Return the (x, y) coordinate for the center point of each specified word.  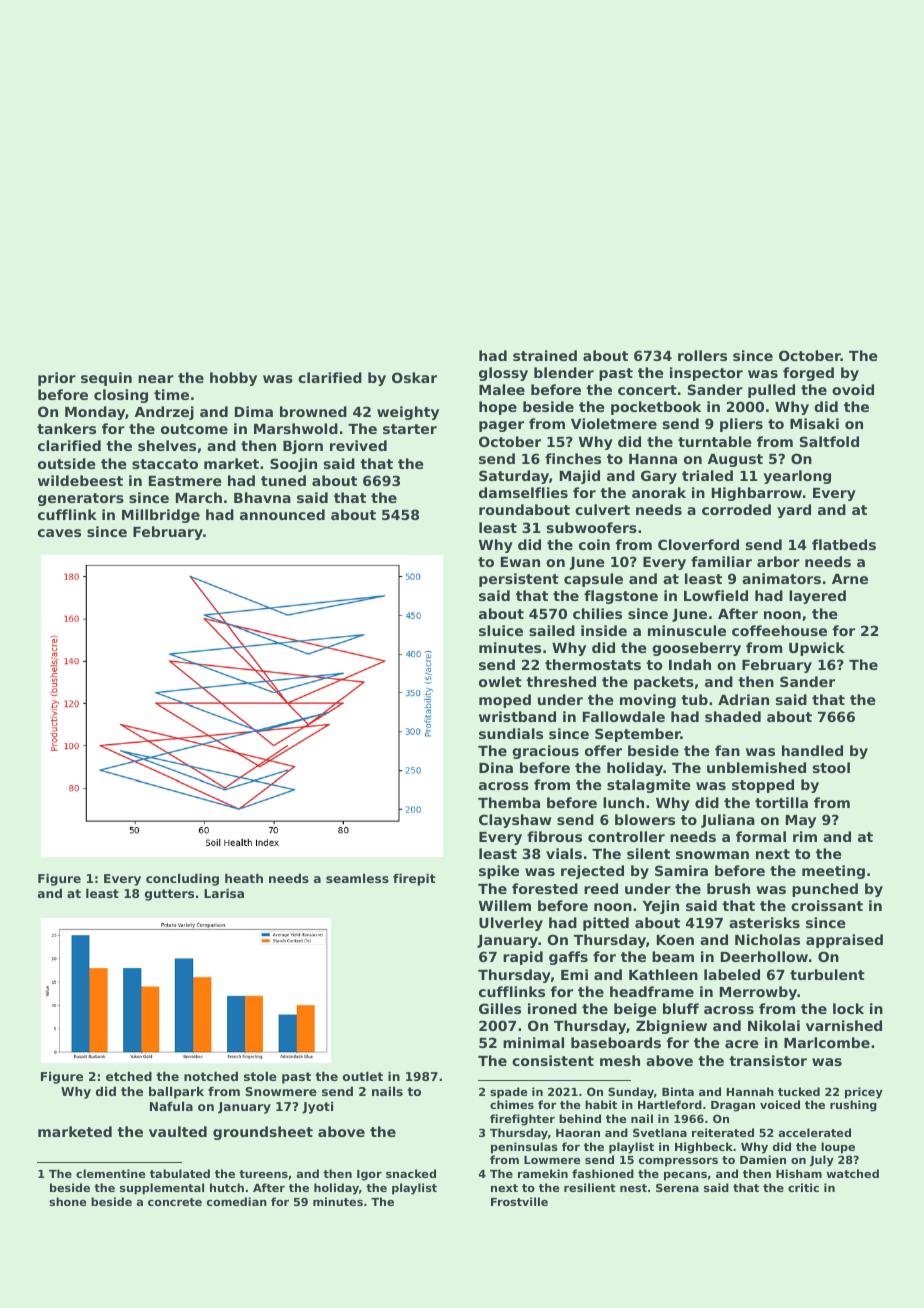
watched (853, 1173)
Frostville (519, 1201)
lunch (623, 802)
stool (831, 767)
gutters (169, 895)
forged (808, 374)
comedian (237, 1201)
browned (313, 411)
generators (81, 499)
